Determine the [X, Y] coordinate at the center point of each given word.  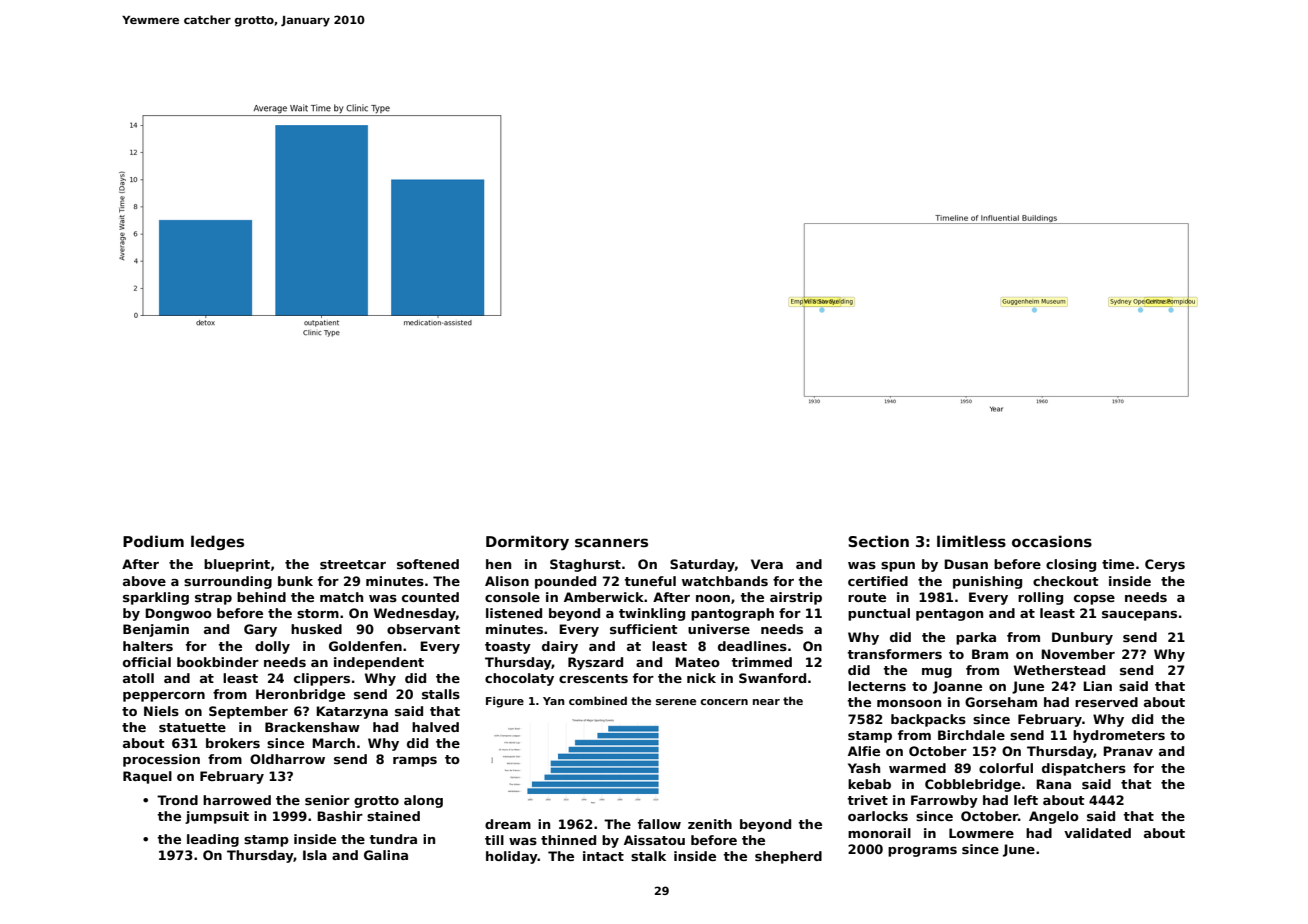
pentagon [949, 615]
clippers [322, 679]
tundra [393, 839]
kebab [869, 784]
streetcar [353, 564]
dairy [560, 647]
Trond [177, 800]
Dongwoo [178, 614]
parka [976, 638]
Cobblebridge [973, 785]
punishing [987, 582]
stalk [648, 856]
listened [514, 613]
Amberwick [604, 597]
